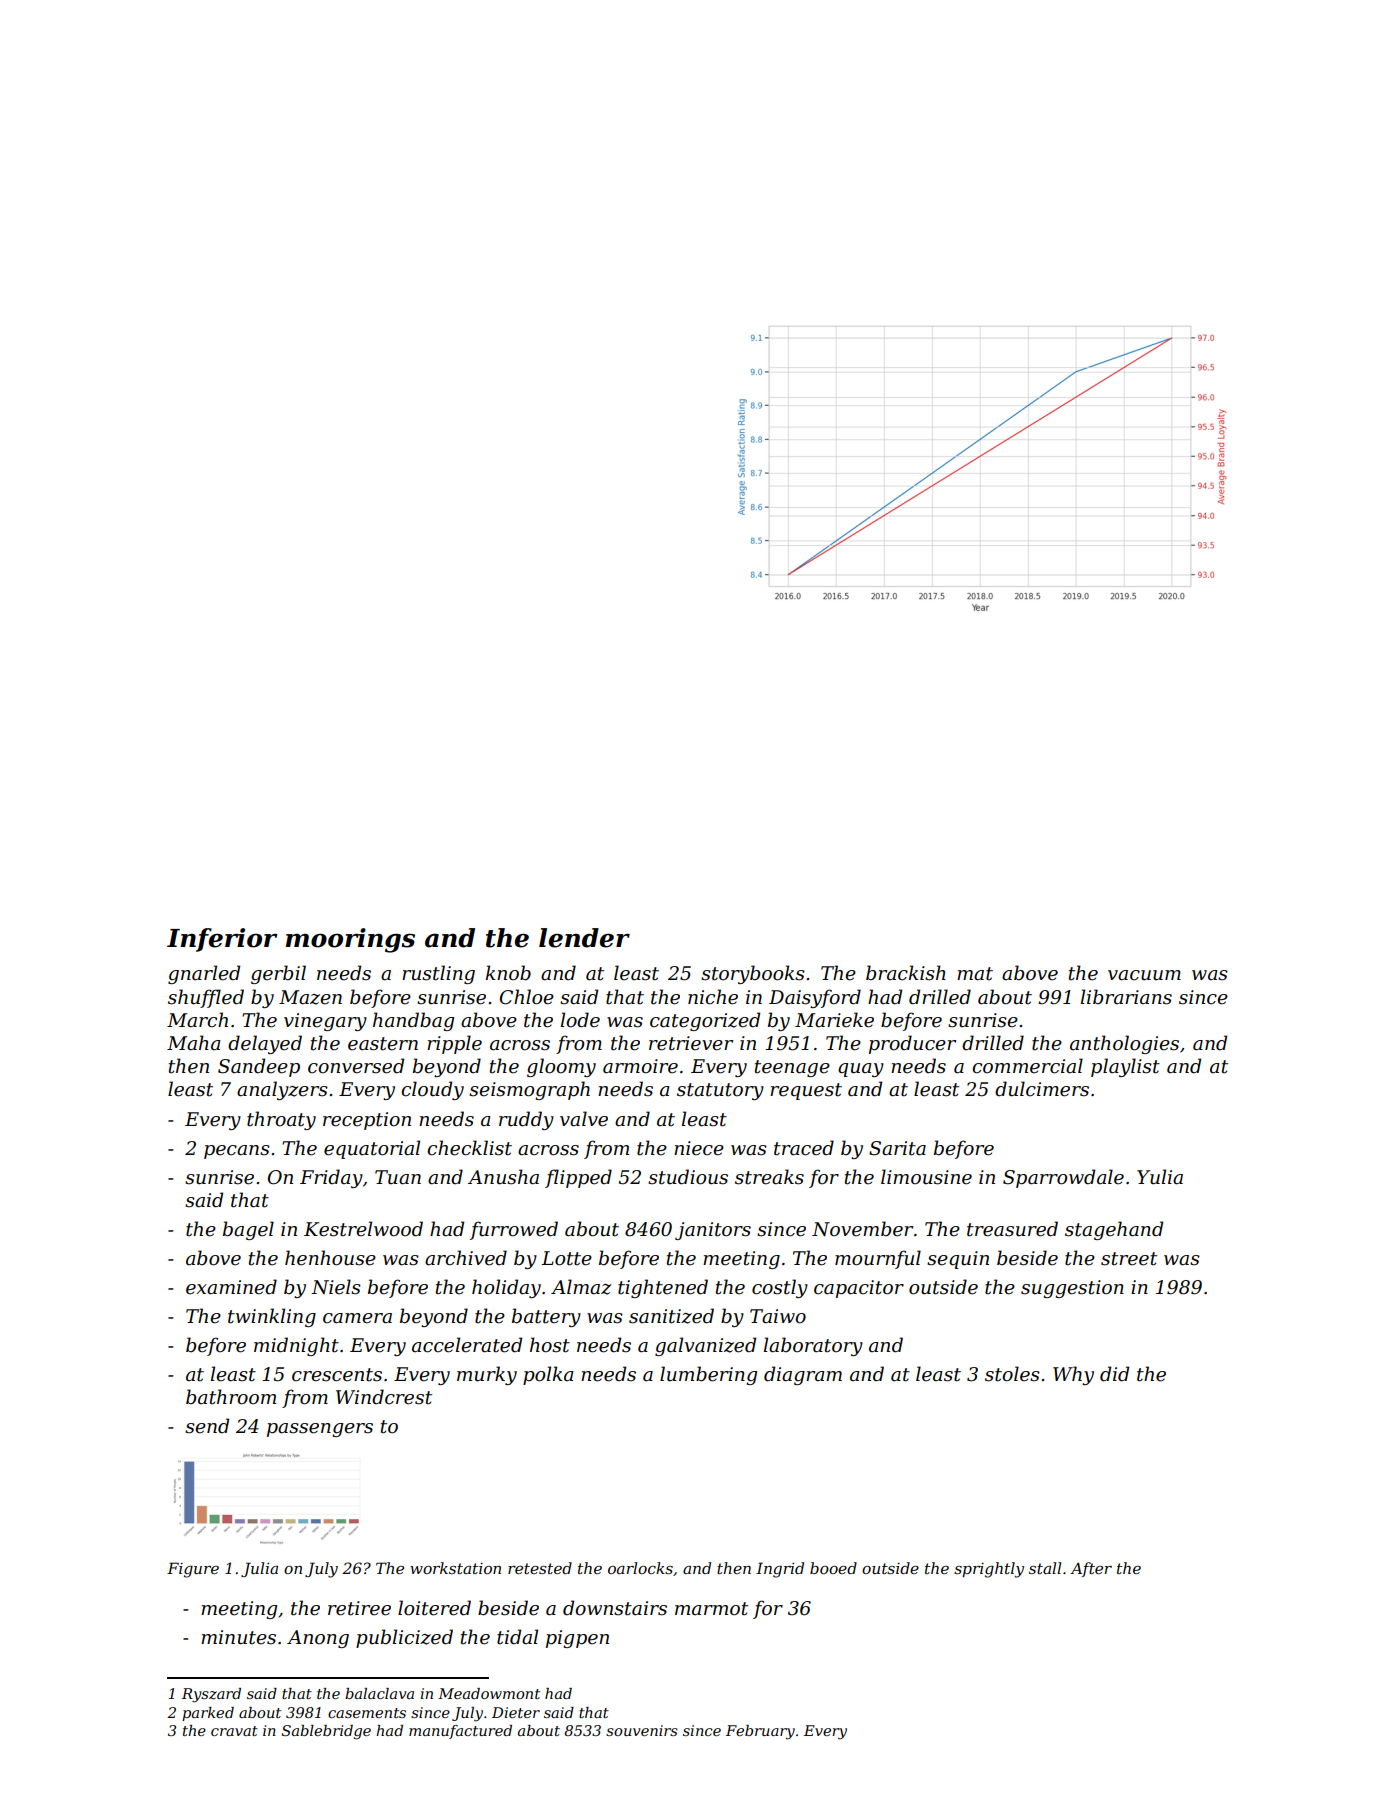 The width and height of the document is (1396, 1807). What do you see at coordinates (989, 1570) in the document?
I see `sprightly` at bounding box center [989, 1570].
